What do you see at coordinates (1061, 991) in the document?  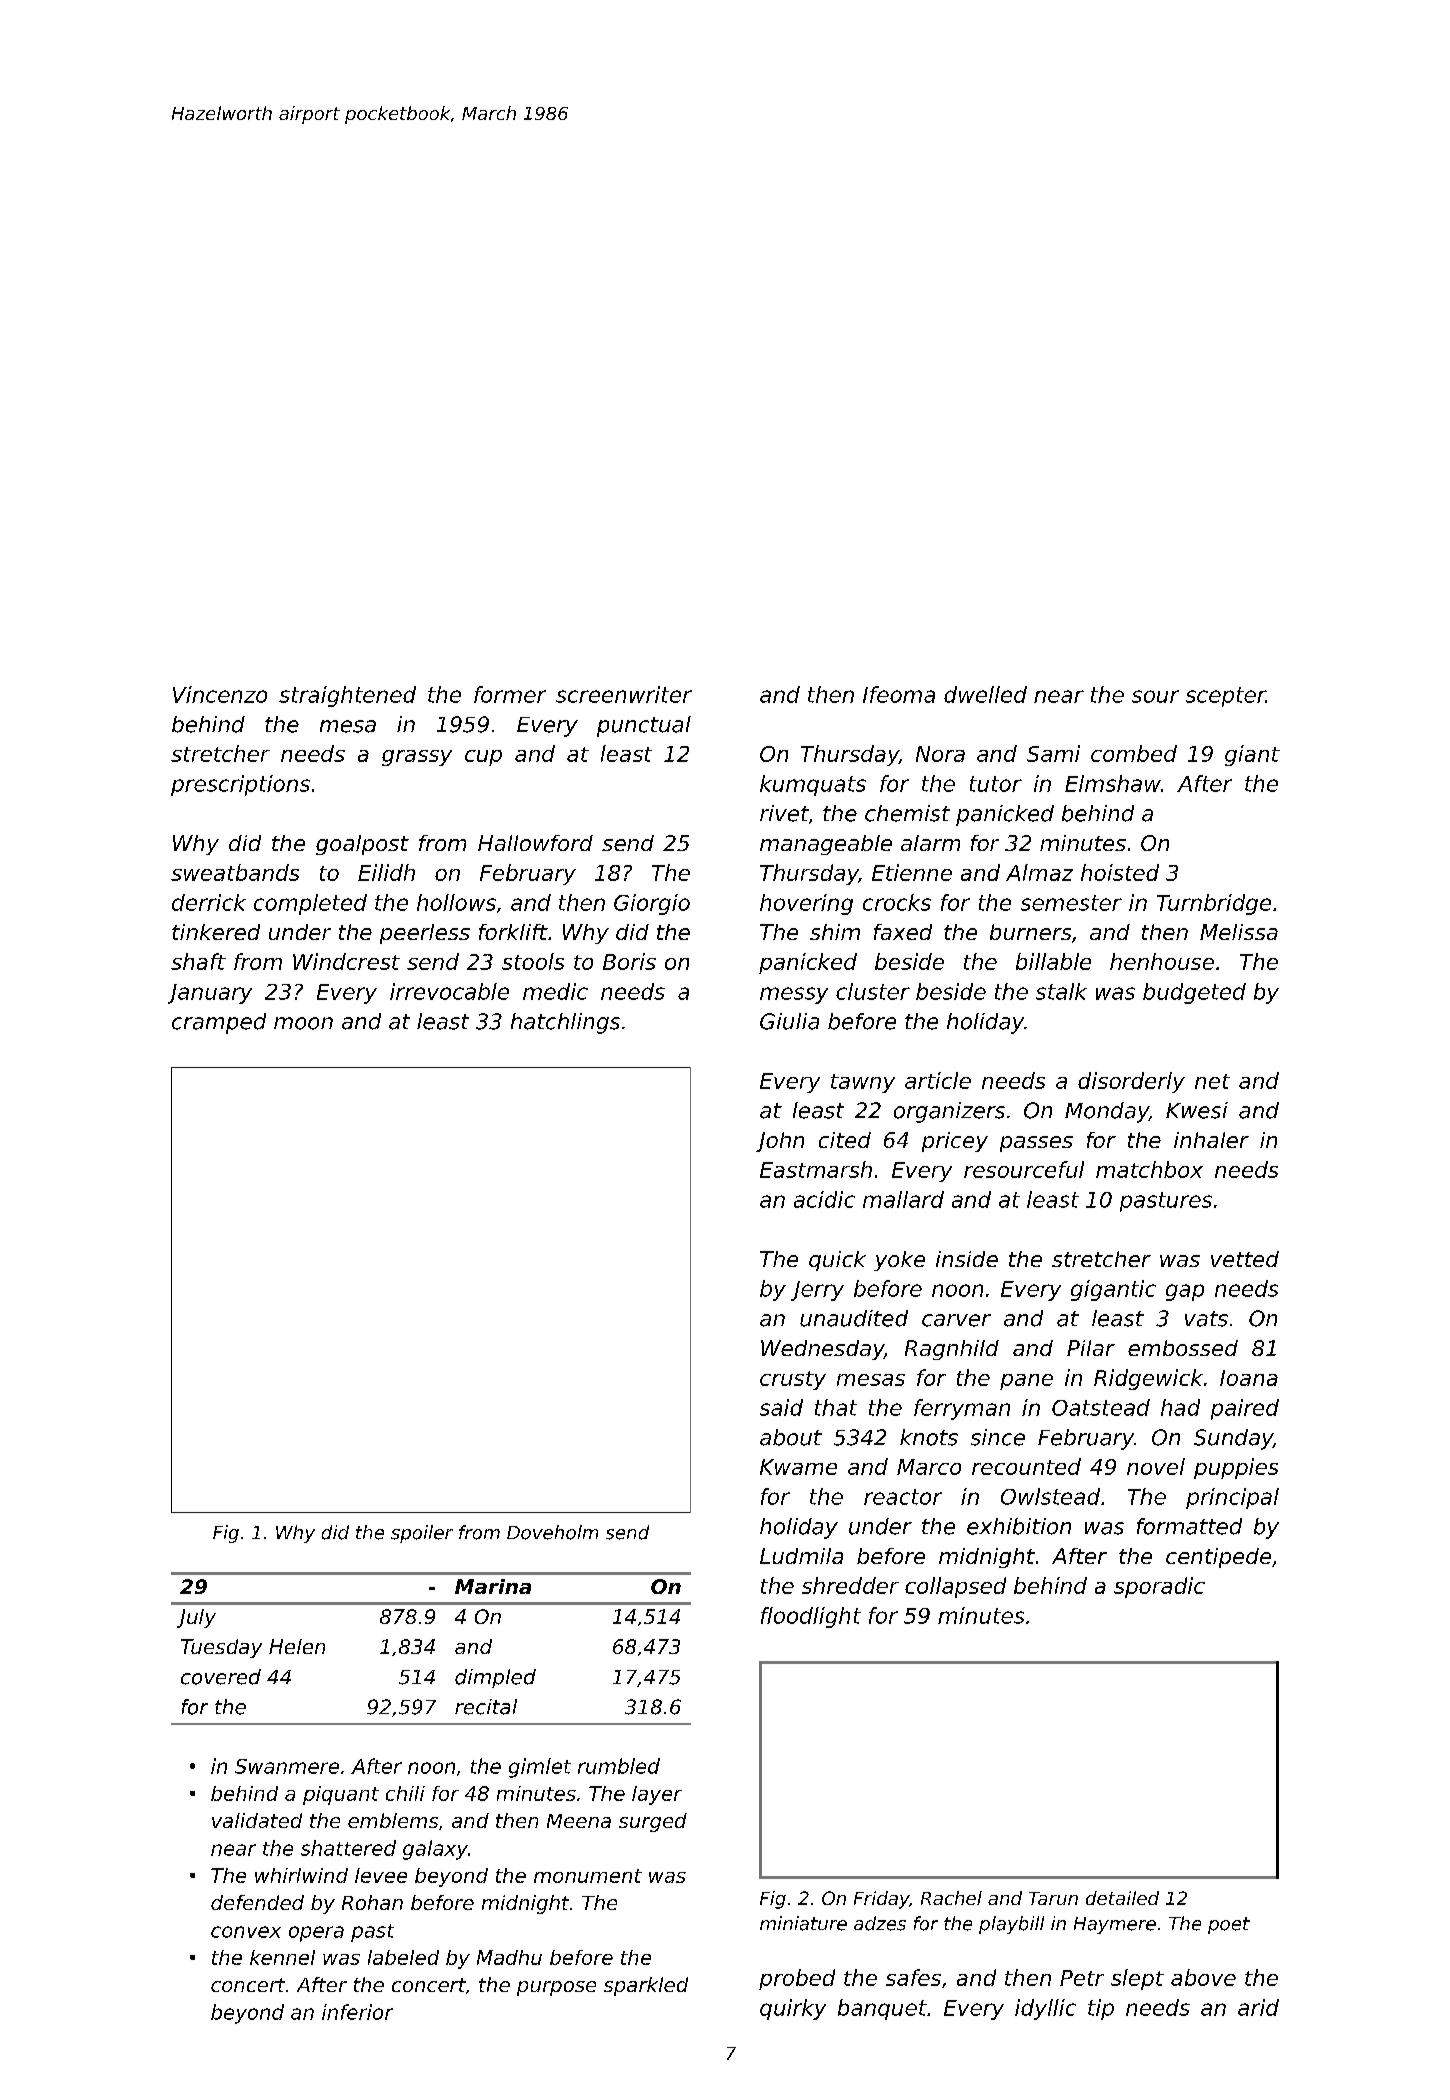 I see `stalk` at bounding box center [1061, 991].
